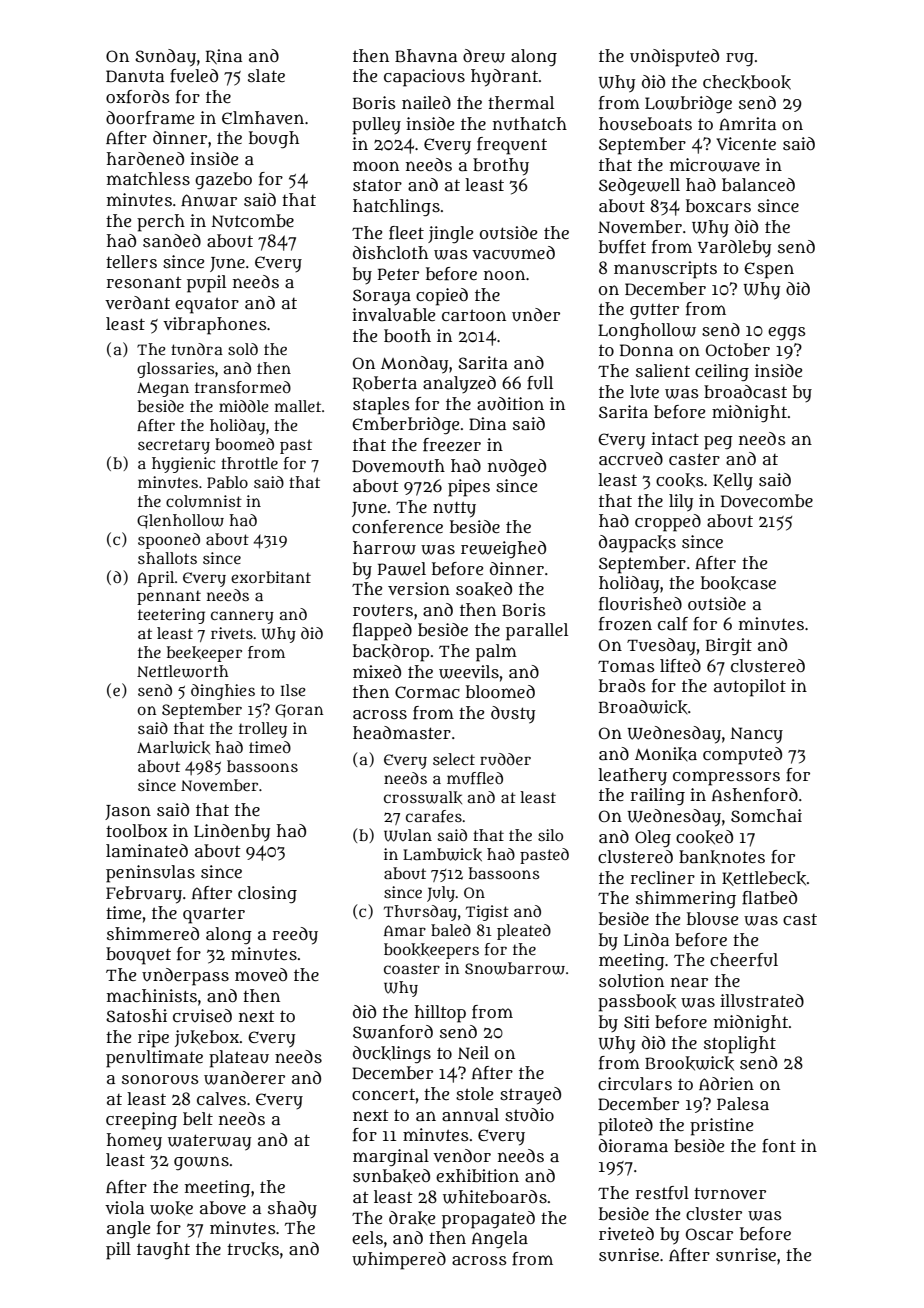  I want to click on riveted, so click(626, 1233).
